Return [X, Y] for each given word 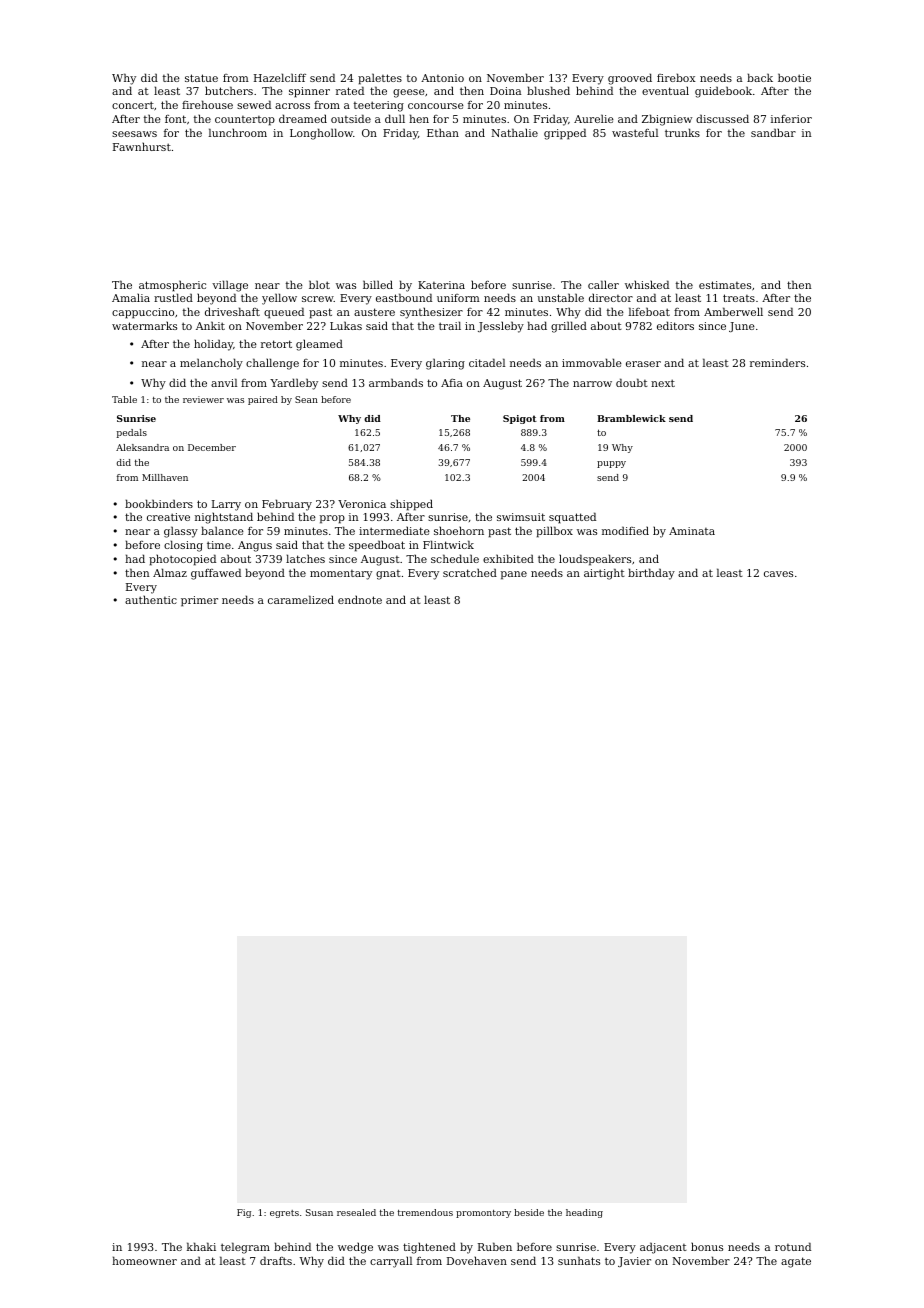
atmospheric [172, 286]
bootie [794, 77]
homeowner [144, 1260]
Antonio [442, 78]
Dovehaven [477, 1260]
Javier [634, 1262]
